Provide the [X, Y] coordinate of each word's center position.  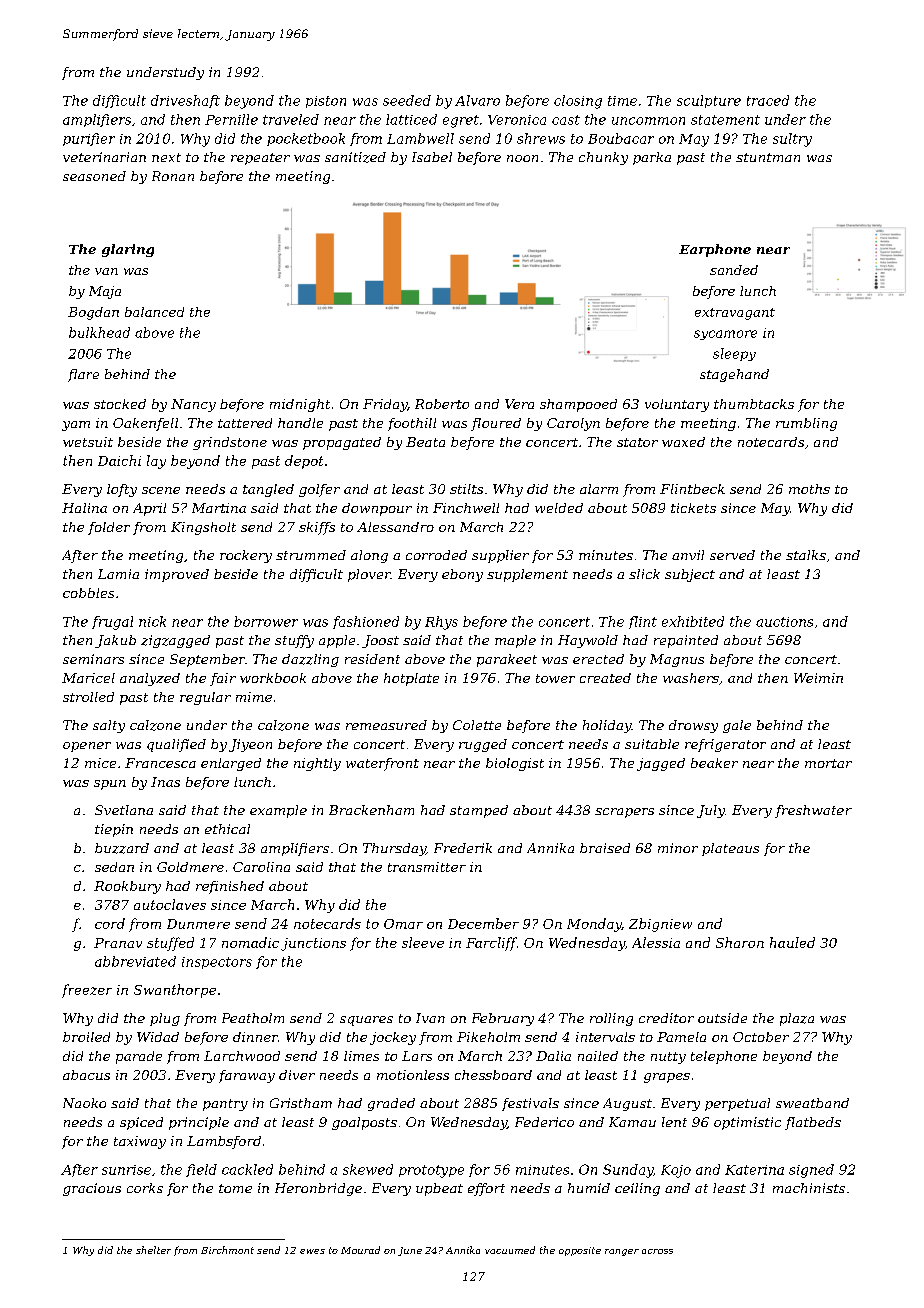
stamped [479, 811]
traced [768, 100]
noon [522, 158]
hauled [792, 942]
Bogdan [93, 313]
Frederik [463, 848]
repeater [260, 159]
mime [254, 697]
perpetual [737, 1104]
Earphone [715, 250]
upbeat [439, 1189]
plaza [797, 1019]
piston [326, 102]
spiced [141, 1123]
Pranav [118, 943]
